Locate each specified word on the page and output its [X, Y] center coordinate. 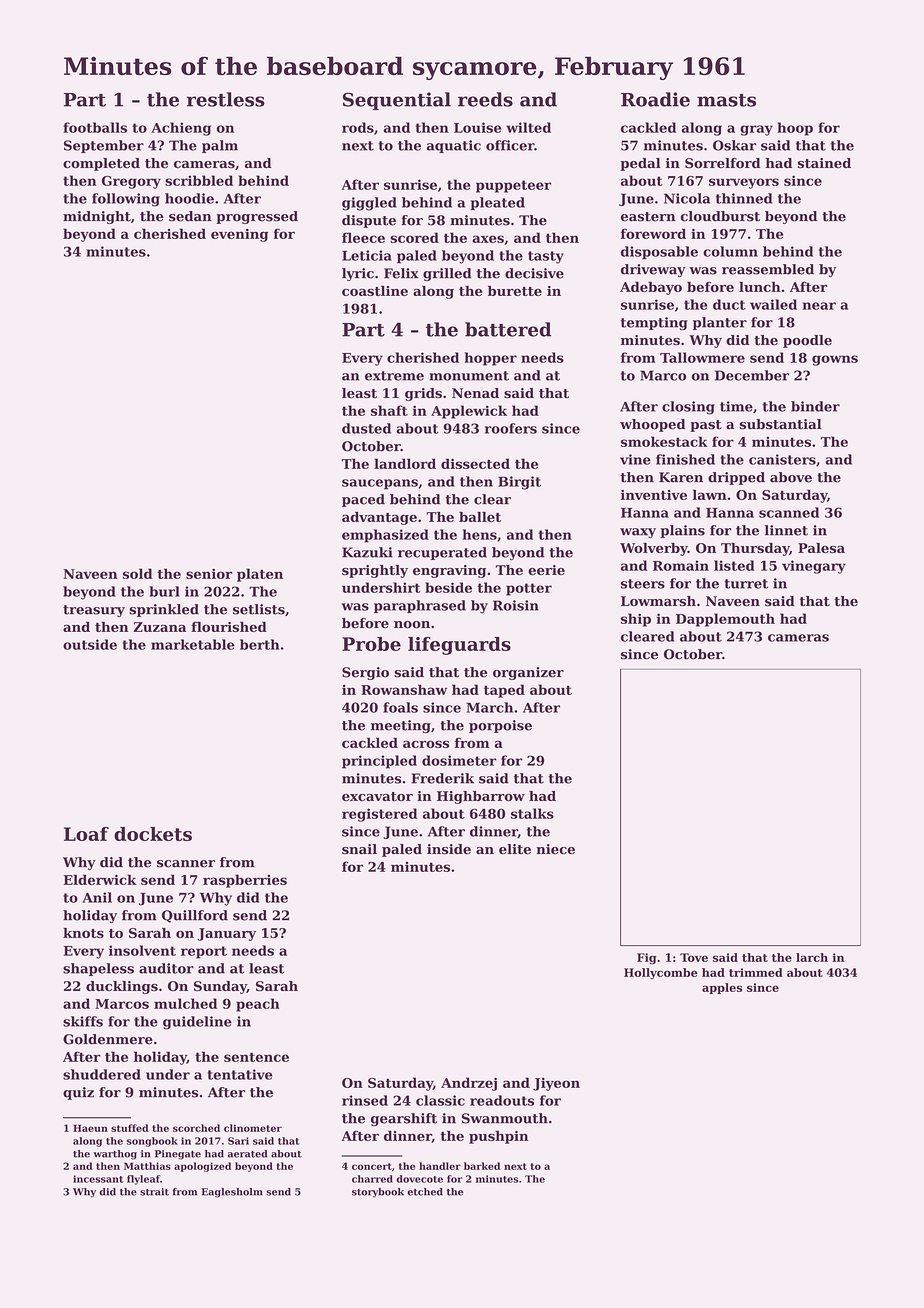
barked [482, 1166]
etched [425, 1192]
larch [812, 957]
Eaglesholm [232, 1193]
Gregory [131, 182]
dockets [153, 834]
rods [358, 127]
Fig [646, 959]
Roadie [655, 99]
